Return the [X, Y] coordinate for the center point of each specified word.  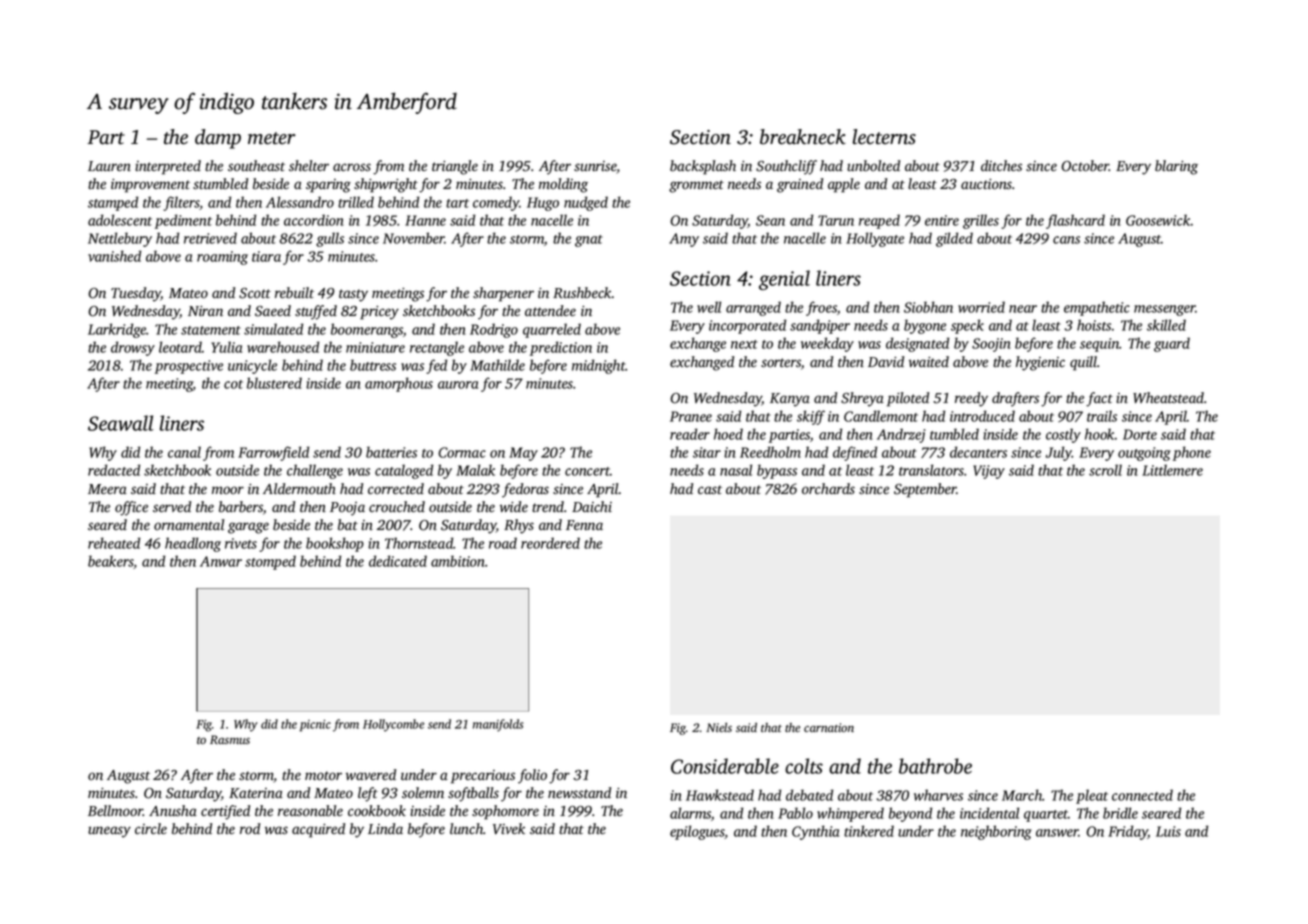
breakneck [803, 137]
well [709, 307]
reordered [550, 543]
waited [929, 361]
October [1085, 166]
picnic [315, 726]
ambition [457, 561]
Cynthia [815, 832]
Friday [1128, 832]
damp [218, 139]
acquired [318, 830]
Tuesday [136, 294]
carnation [829, 727]
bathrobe [935, 766]
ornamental [189, 525]
